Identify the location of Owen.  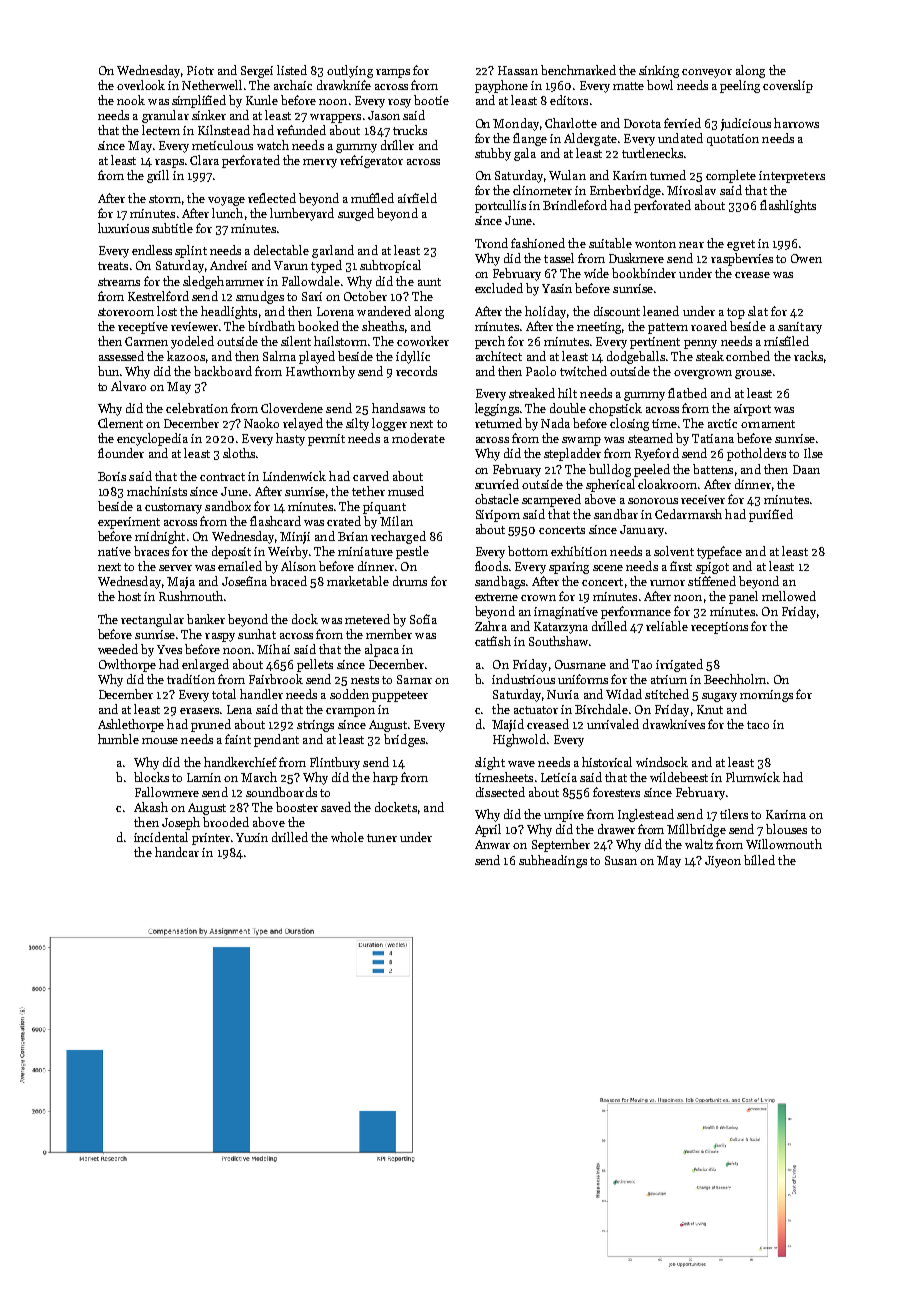
(806, 258).
